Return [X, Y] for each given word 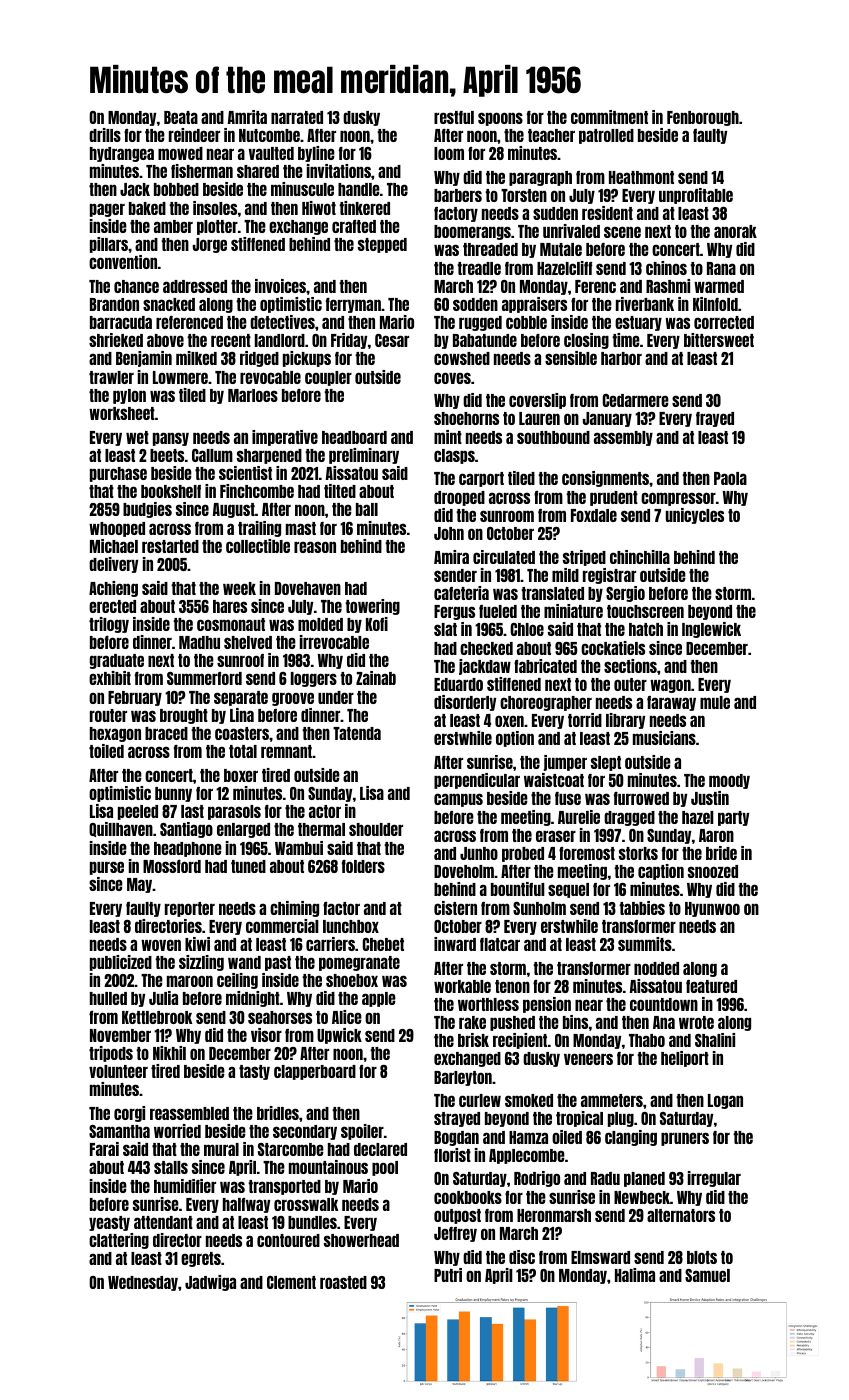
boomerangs [472, 232]
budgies [147, 510]
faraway [671, 703]
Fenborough [703, 118]
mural [221, 1149]
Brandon [114, 304]
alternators [681, 1215]
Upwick [339, 1036]
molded [320, 624]
